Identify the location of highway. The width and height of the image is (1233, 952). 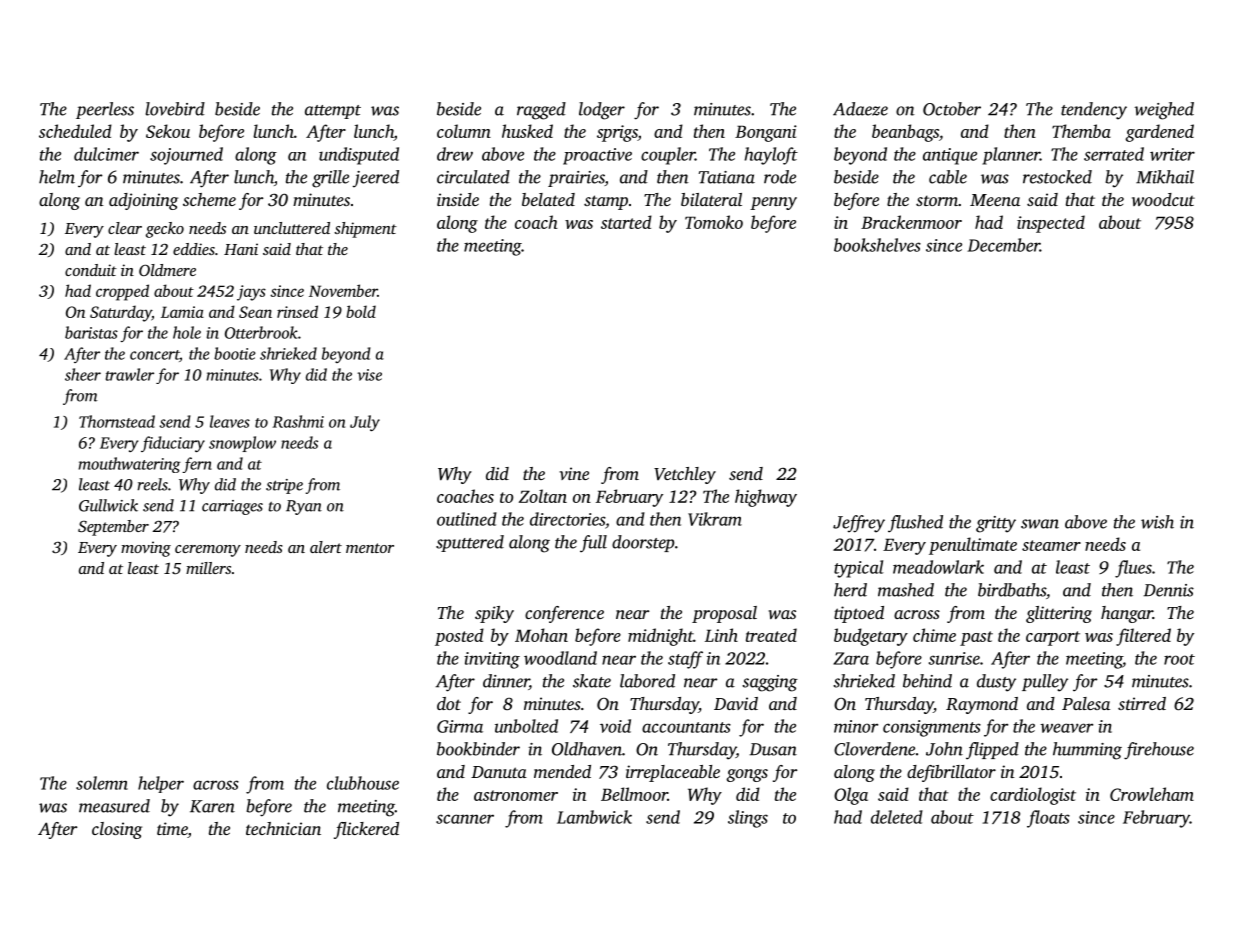
(766, 498).
